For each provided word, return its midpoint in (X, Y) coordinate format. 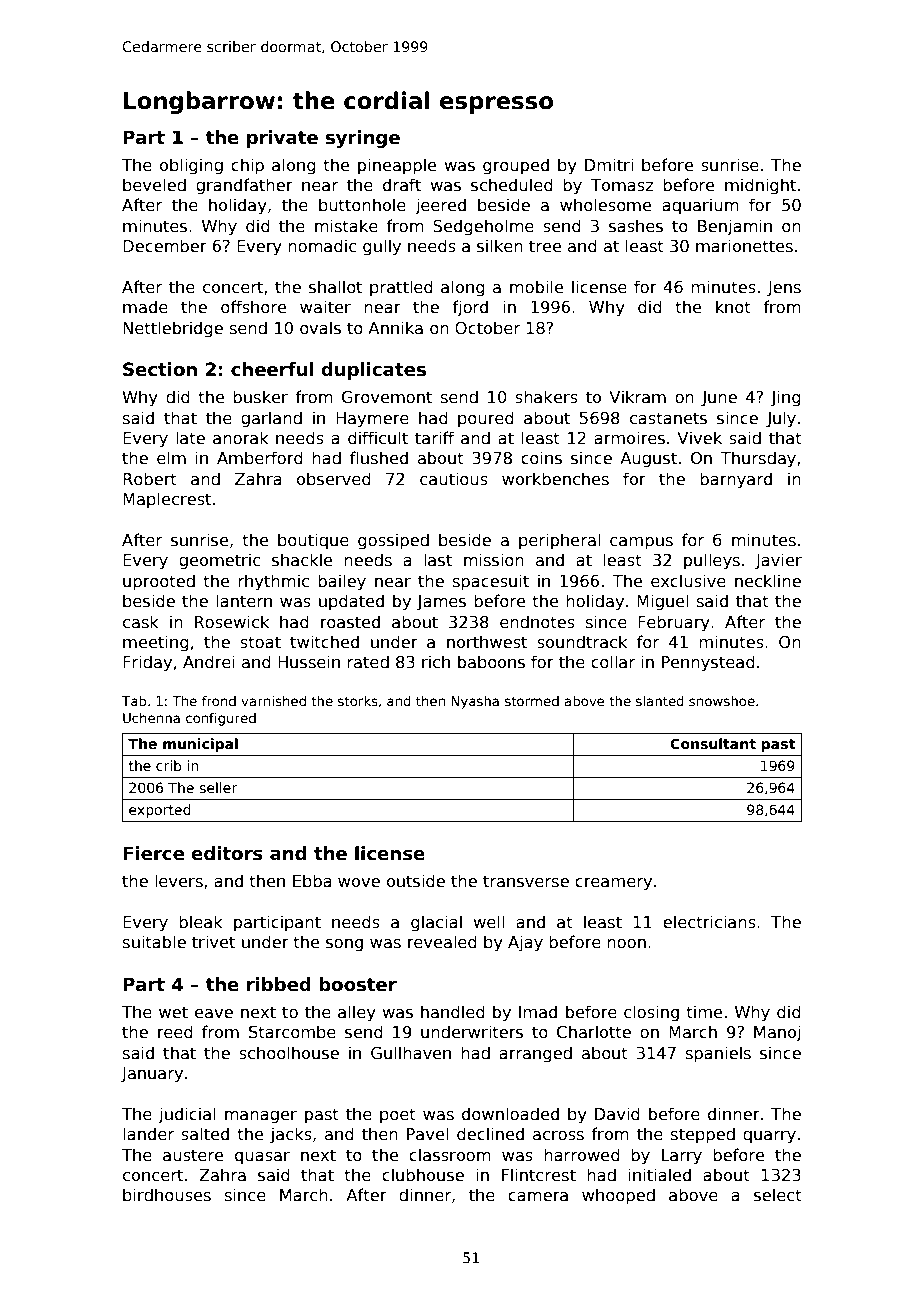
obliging (191, 166)
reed (175, 1031)
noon (626, 943)
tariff (434, 437)
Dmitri (609, 164)
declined (490, 1133)
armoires (629, 438)
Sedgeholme (483, 227)
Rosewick (232, 622)
